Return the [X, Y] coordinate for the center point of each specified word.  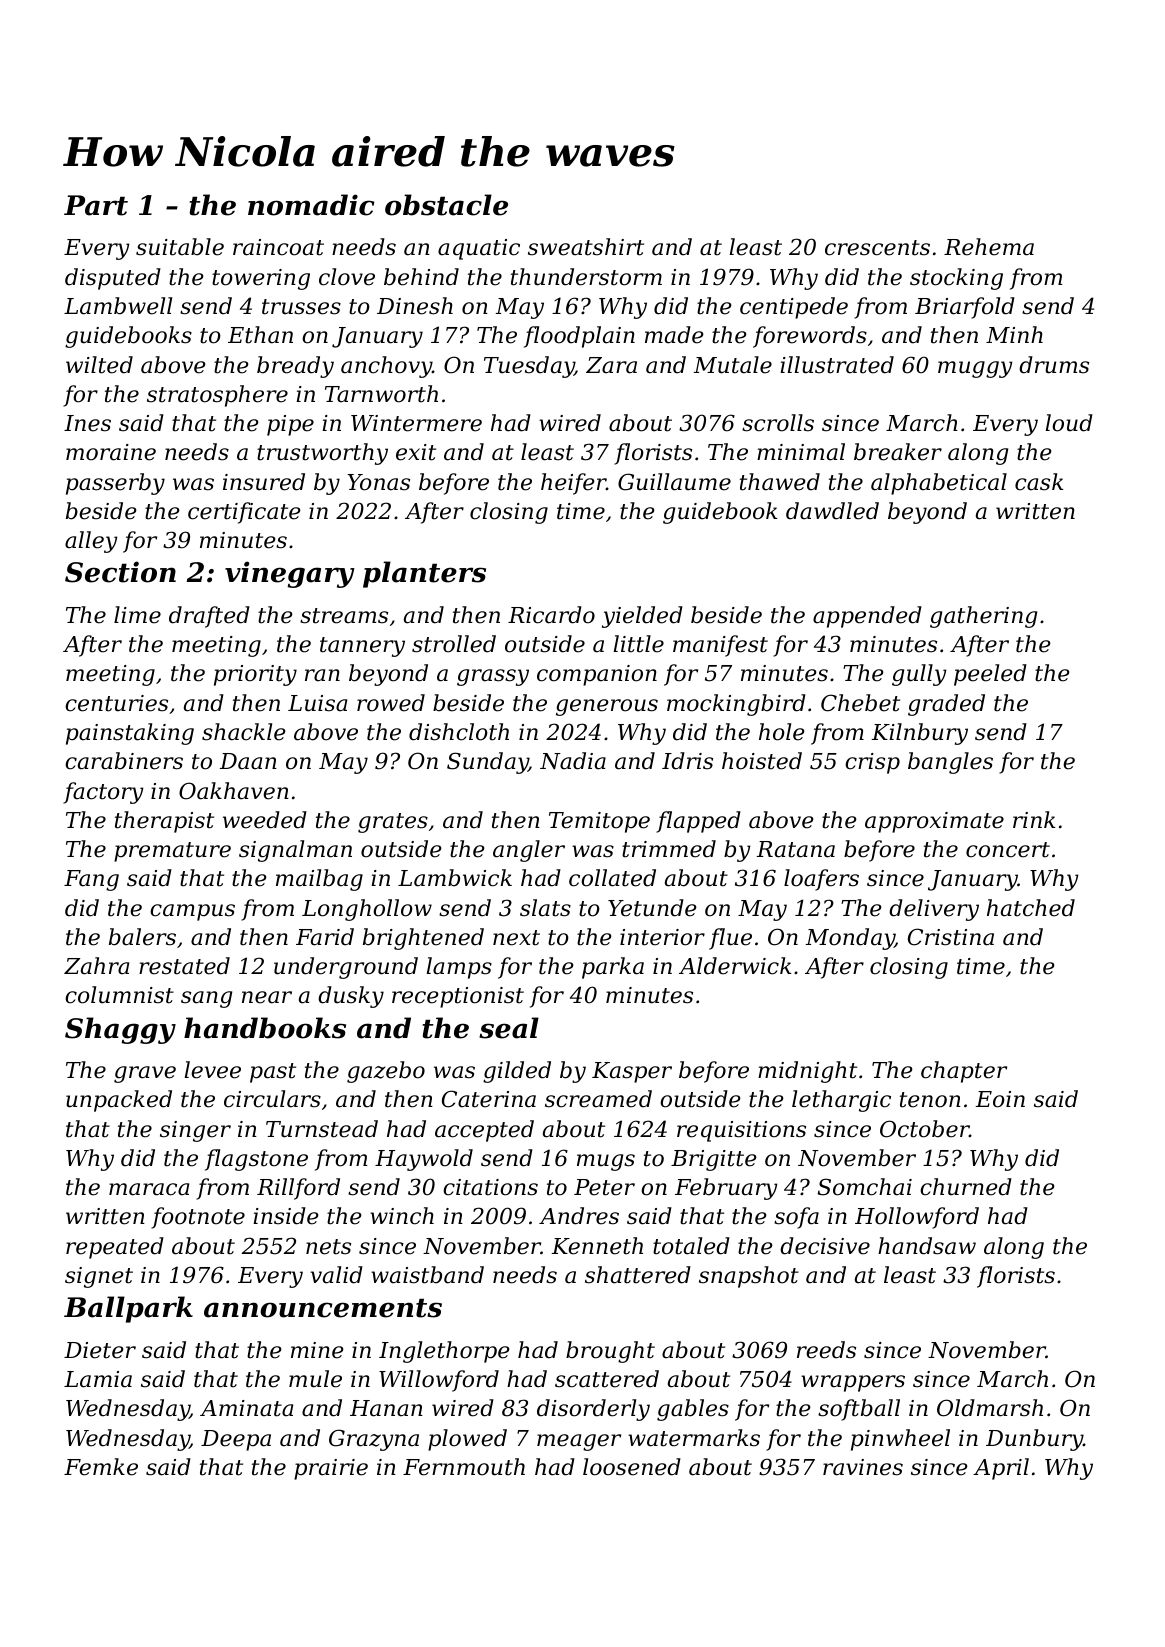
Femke [101, 1467]
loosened [632, 1467]
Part [96, 205]
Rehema [989, 247]
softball [859, 1410]
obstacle [446, 205]
